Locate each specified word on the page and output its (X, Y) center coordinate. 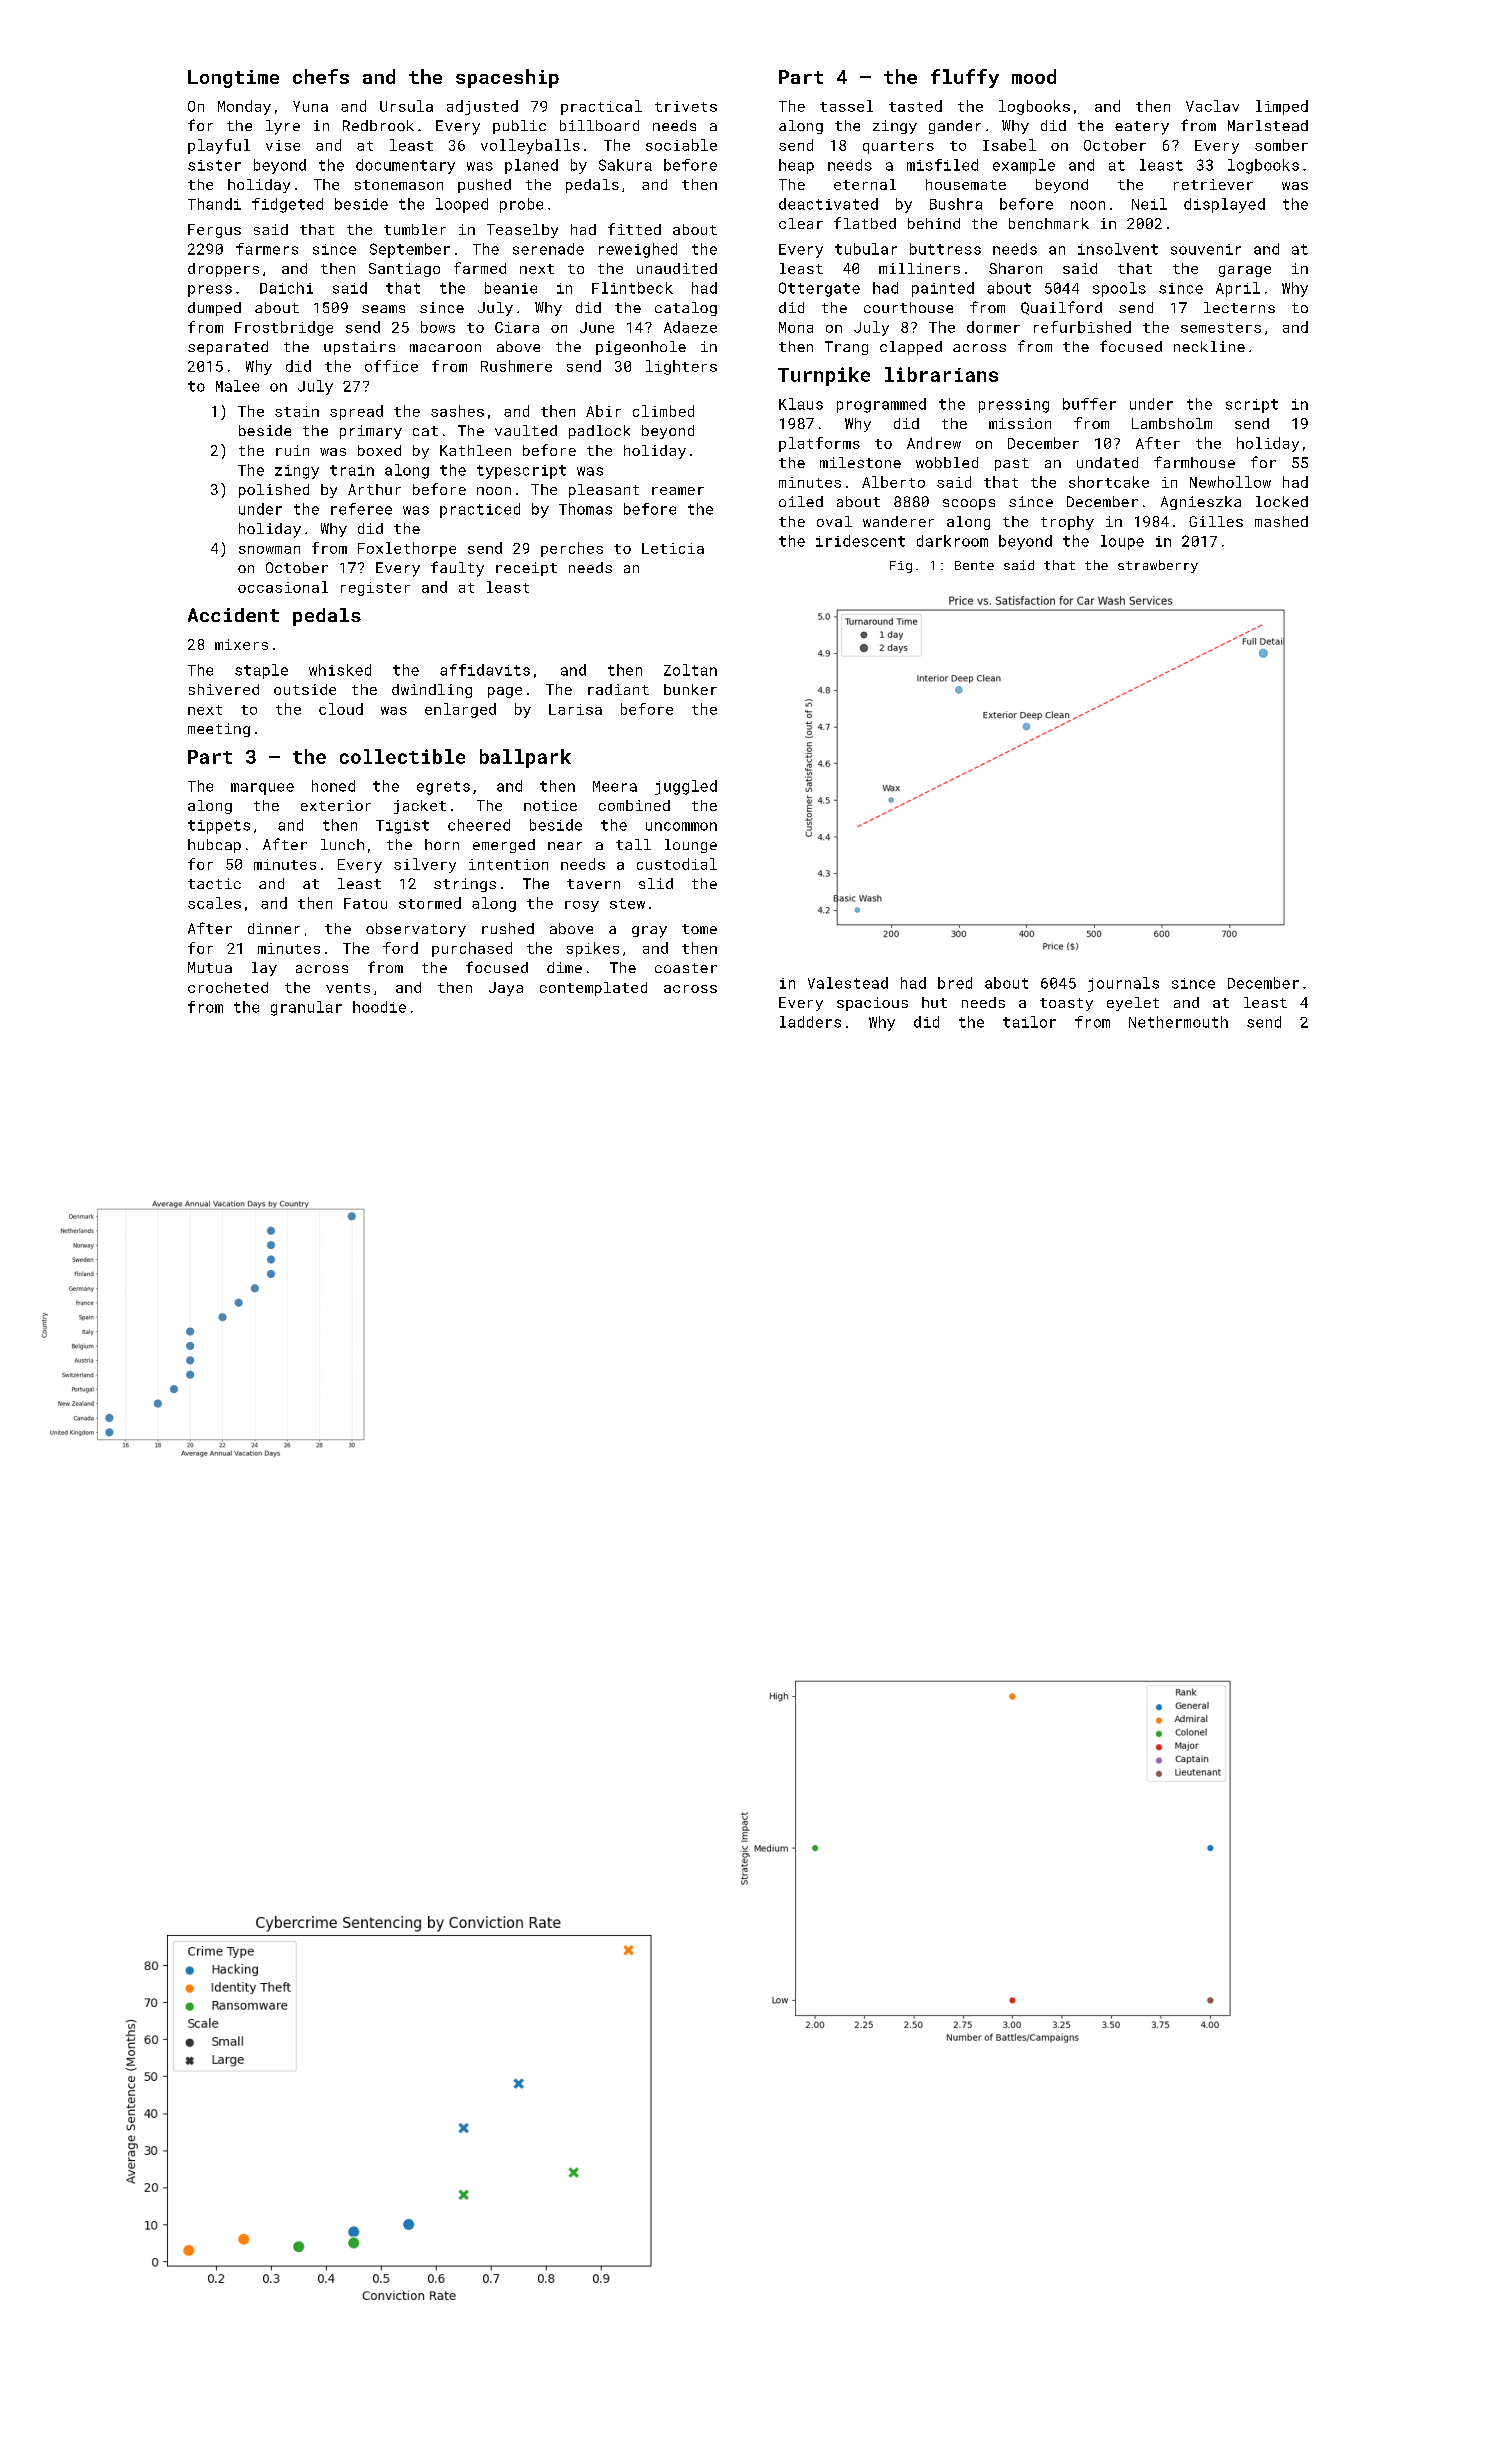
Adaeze (690, 327)
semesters (1221, 328)
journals (1123, 984)
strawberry (1158, 566)
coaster (686, 968)
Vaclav (1212, 106)
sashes (457, 411)
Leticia (673, 548)
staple (261, 671)
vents (348, 988)
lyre (283, 127)
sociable (681, 145)
